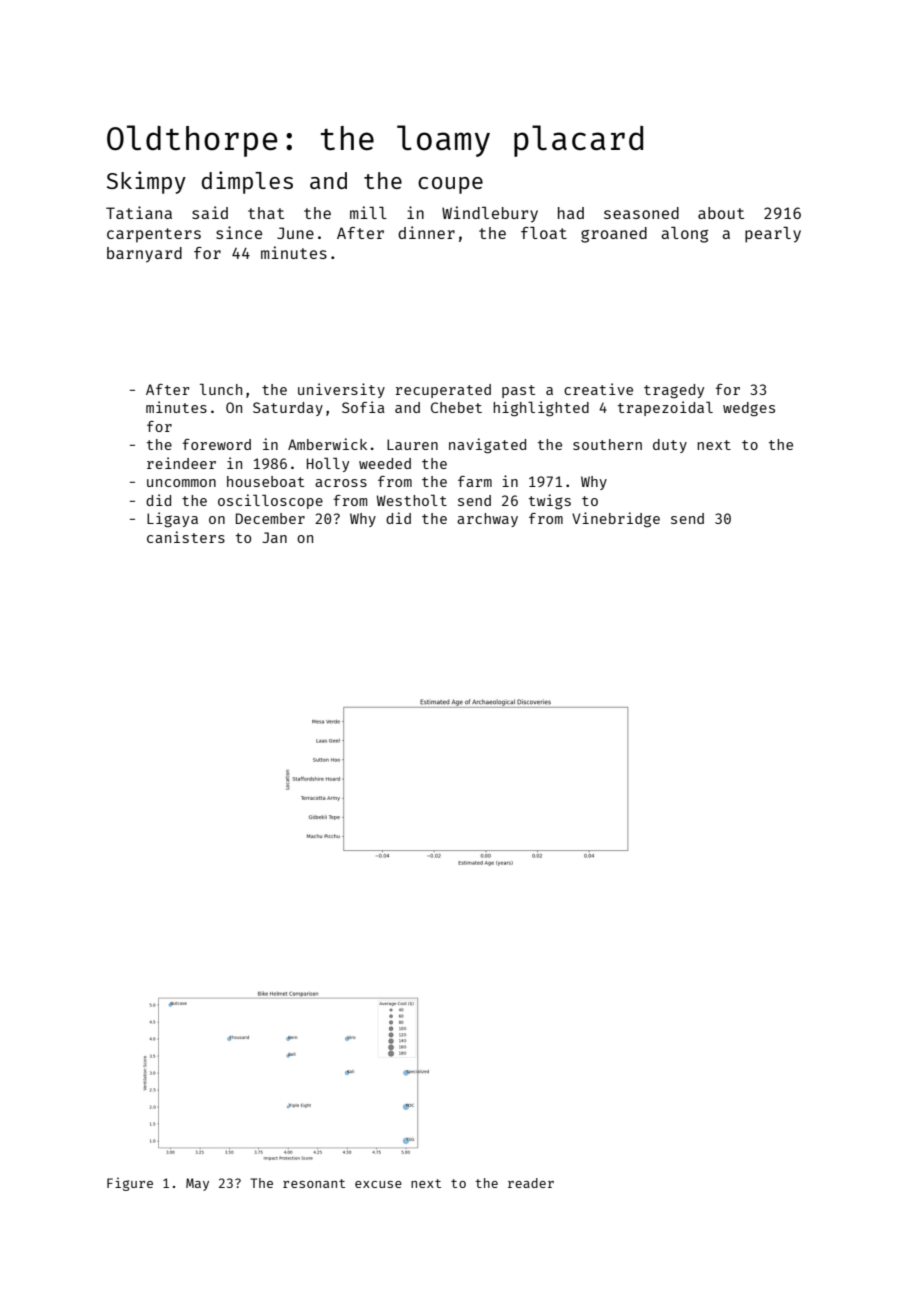 The image size is (908, 1316). I want to click on canisters, so click(186, 537).
